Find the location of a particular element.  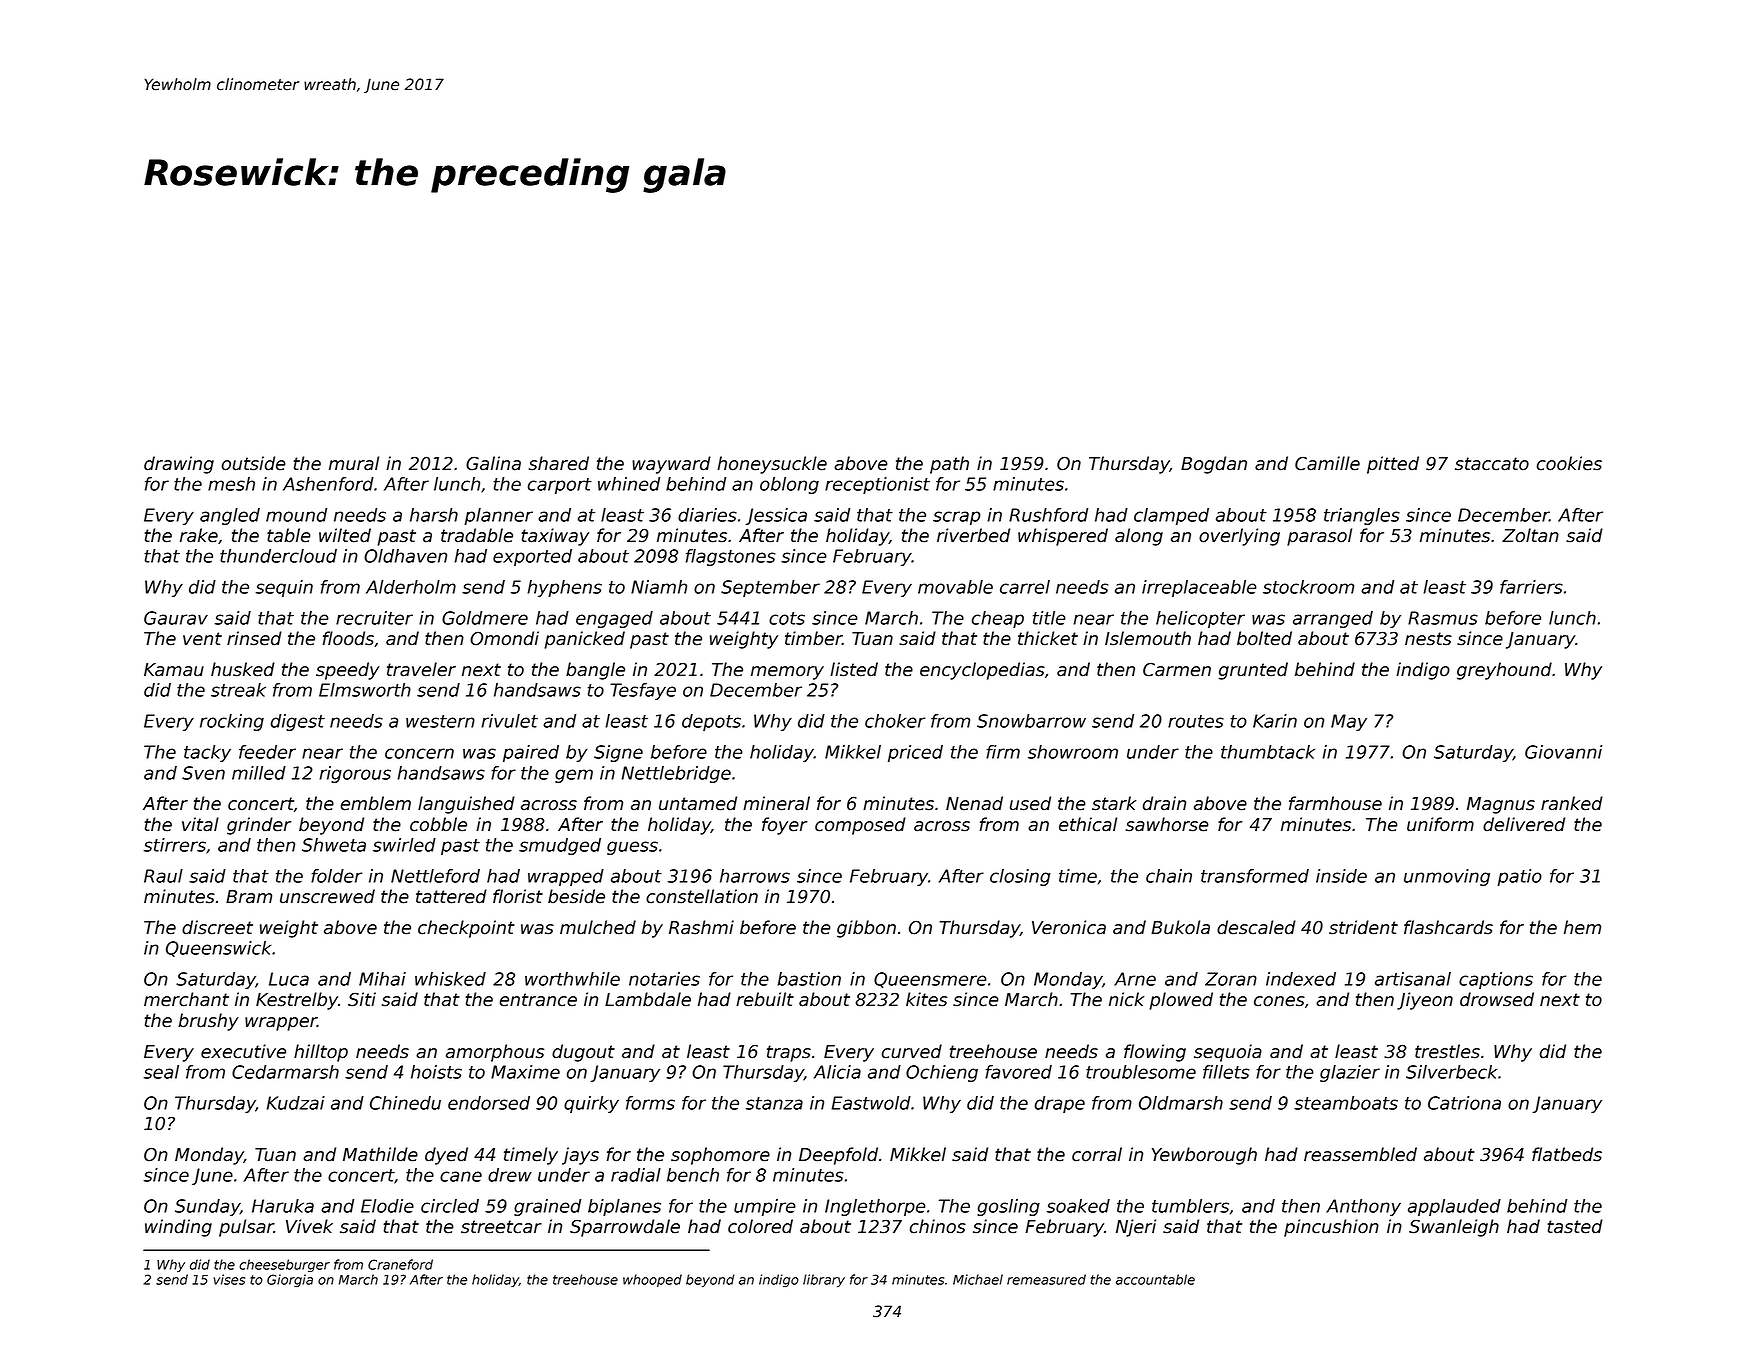

remeasured is located at coordinates (1046, 1279).
